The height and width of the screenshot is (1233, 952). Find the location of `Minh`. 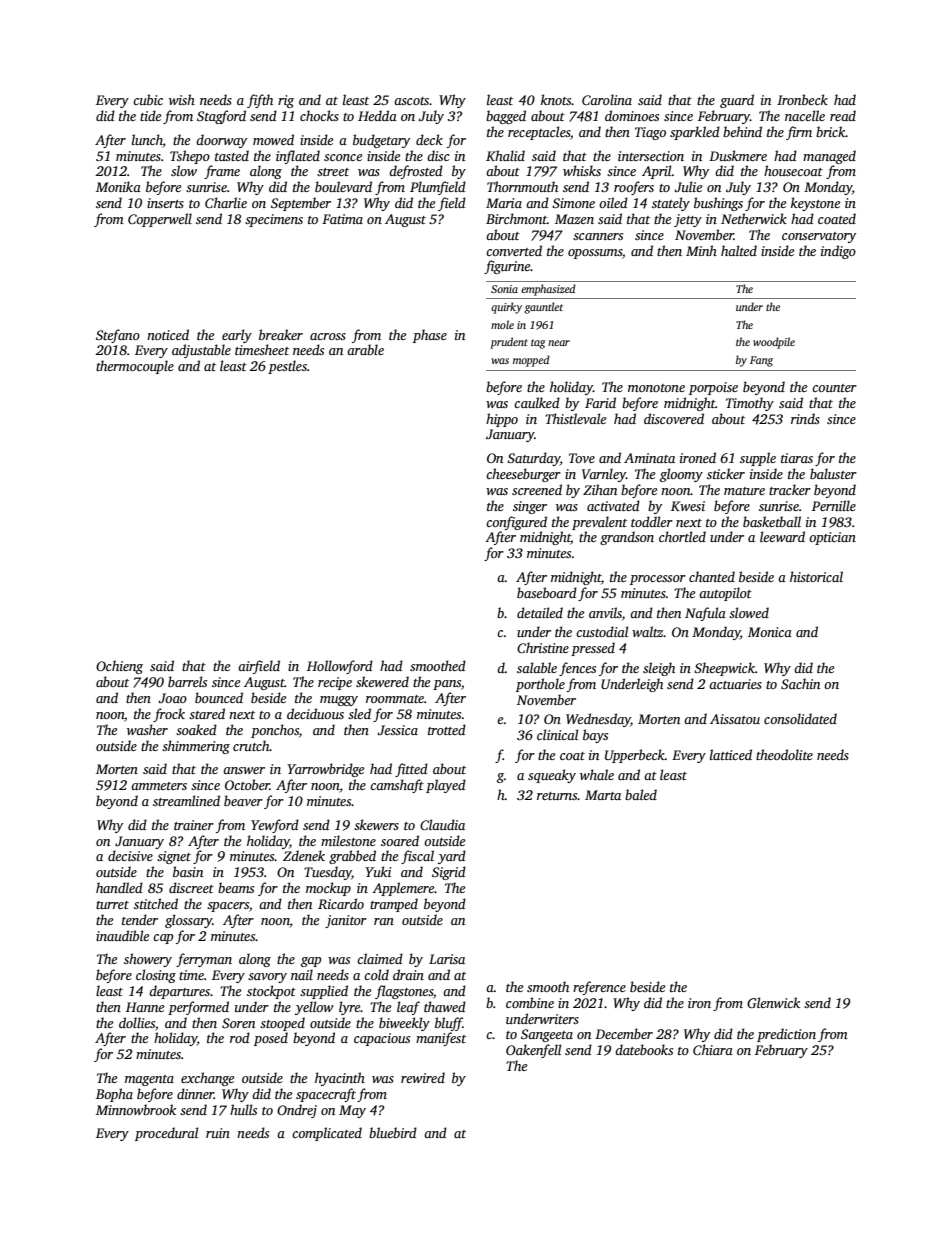

Minh is located at coordinates (701, 250).
